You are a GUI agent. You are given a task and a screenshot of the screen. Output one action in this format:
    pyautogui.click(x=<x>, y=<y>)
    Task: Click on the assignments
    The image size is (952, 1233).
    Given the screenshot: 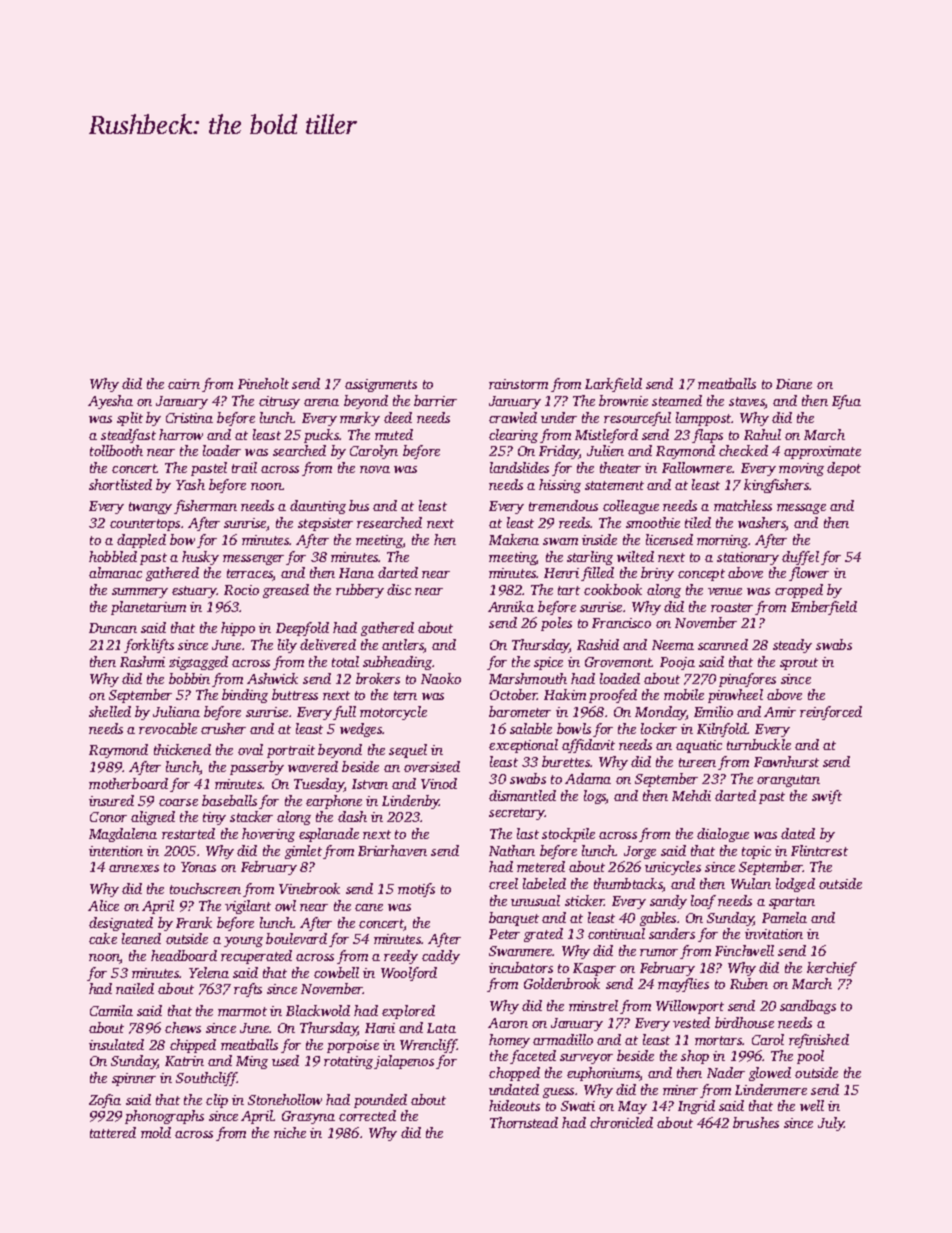 What is the action you would take?
    pyautogui.click(x=381, y=385)
